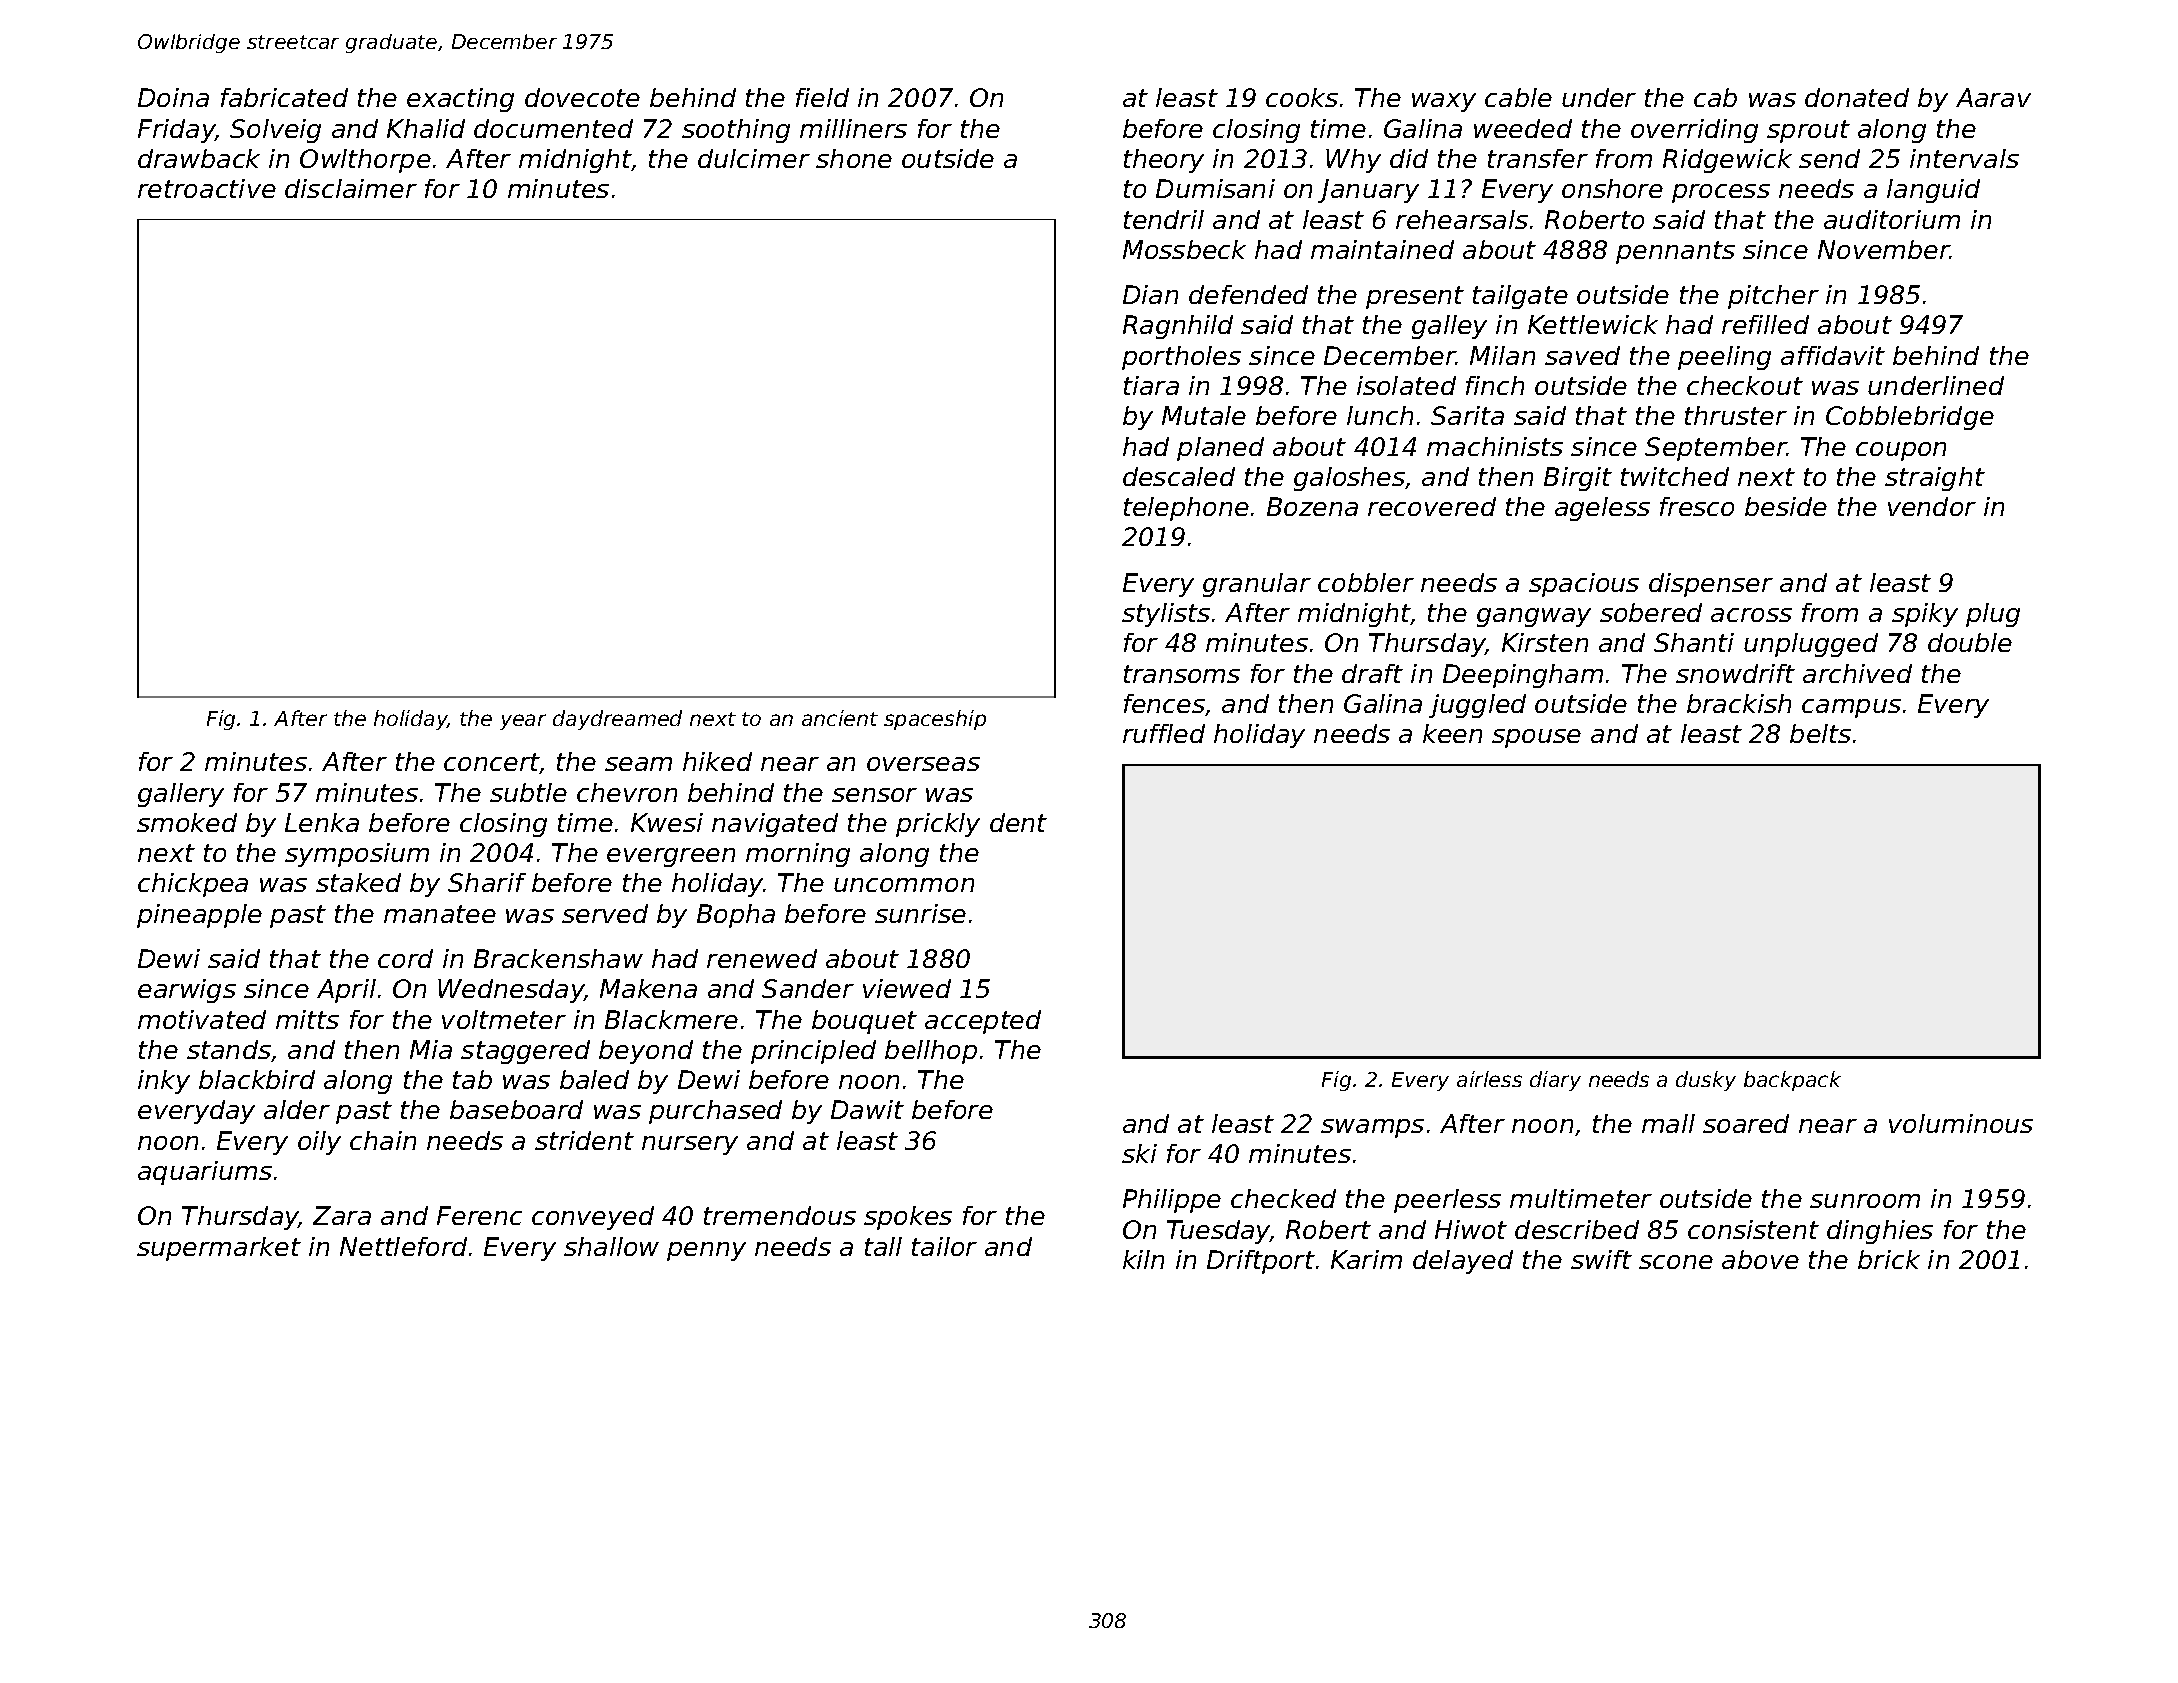 This screenshot has width=2178, height=1683. Describe the element at coordinates (1261, 1262) in the screenshot. I see `Driftport` at that location.
